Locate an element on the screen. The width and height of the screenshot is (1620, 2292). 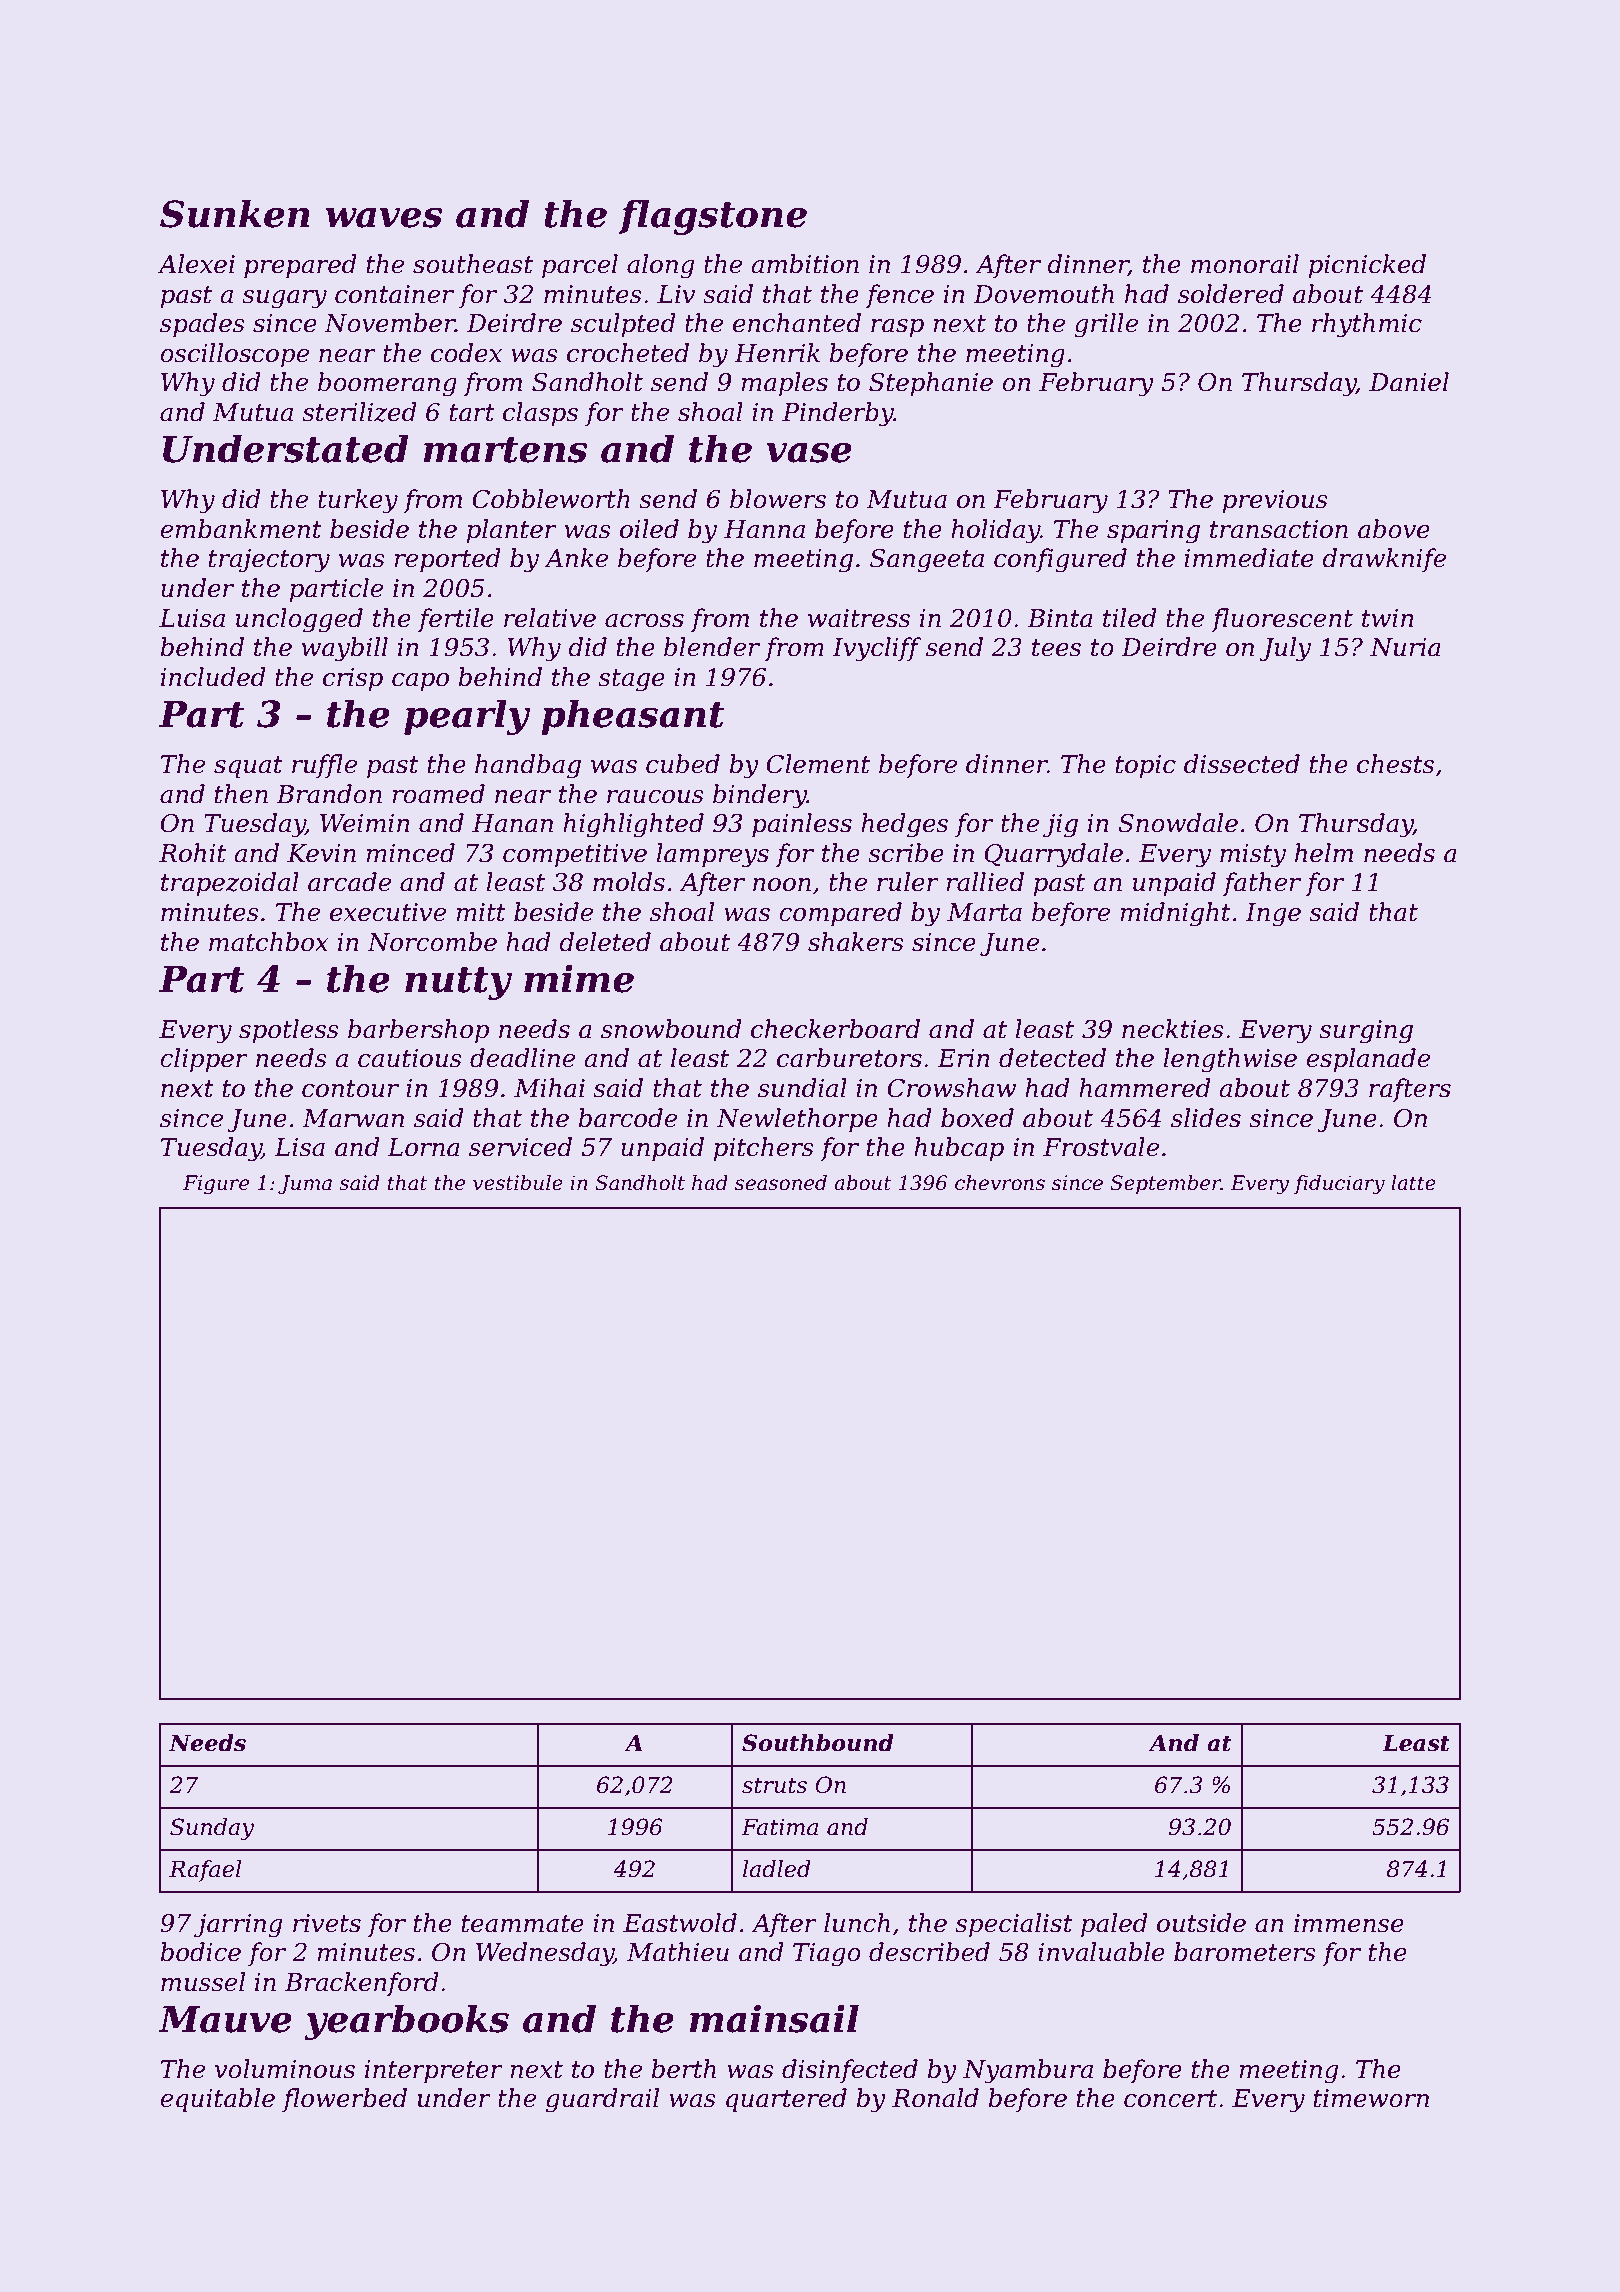
Sunday is located at coordinates (212, 1829).
